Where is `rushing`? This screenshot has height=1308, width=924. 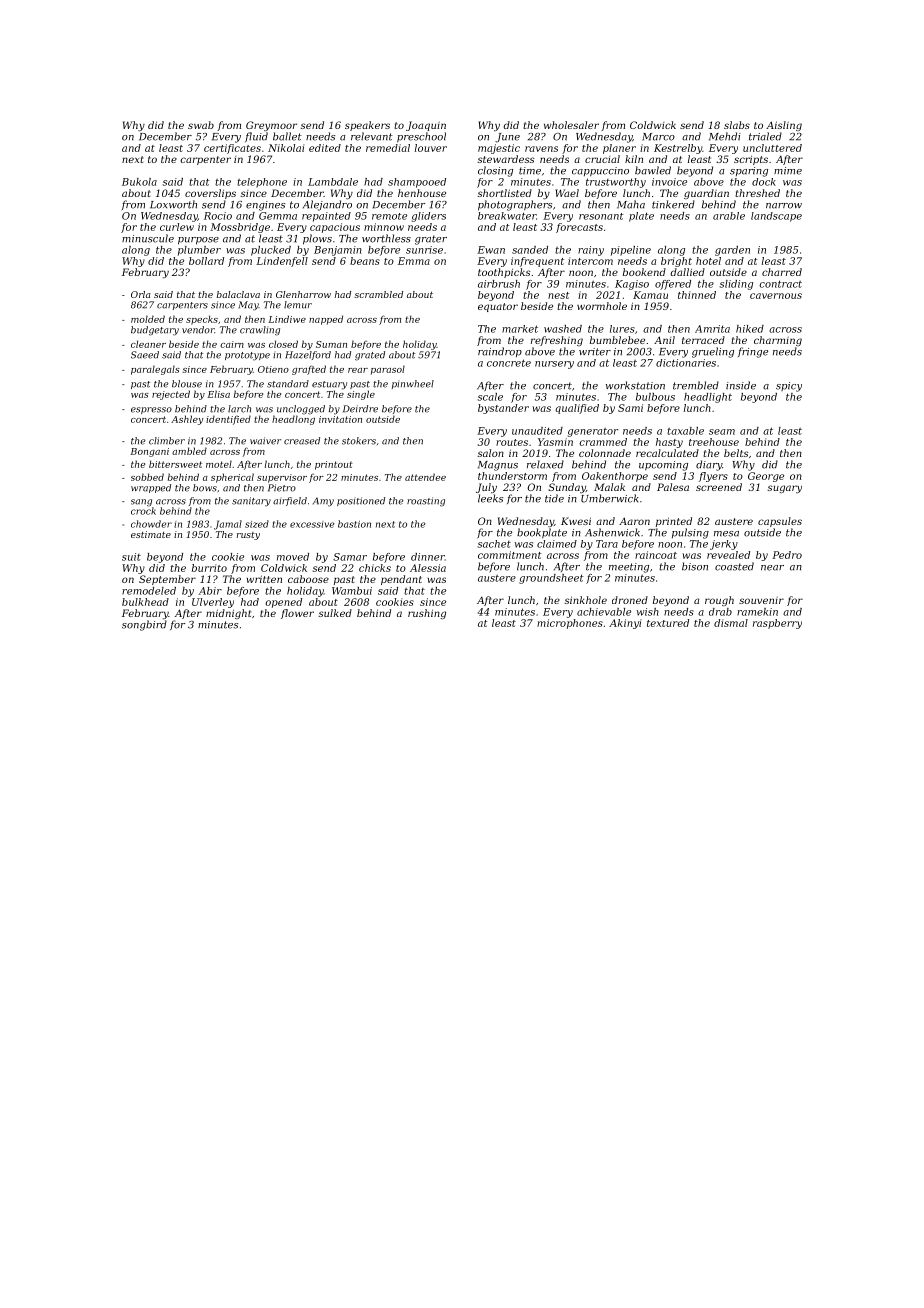 rushing is located at coordinates (427, 614).
